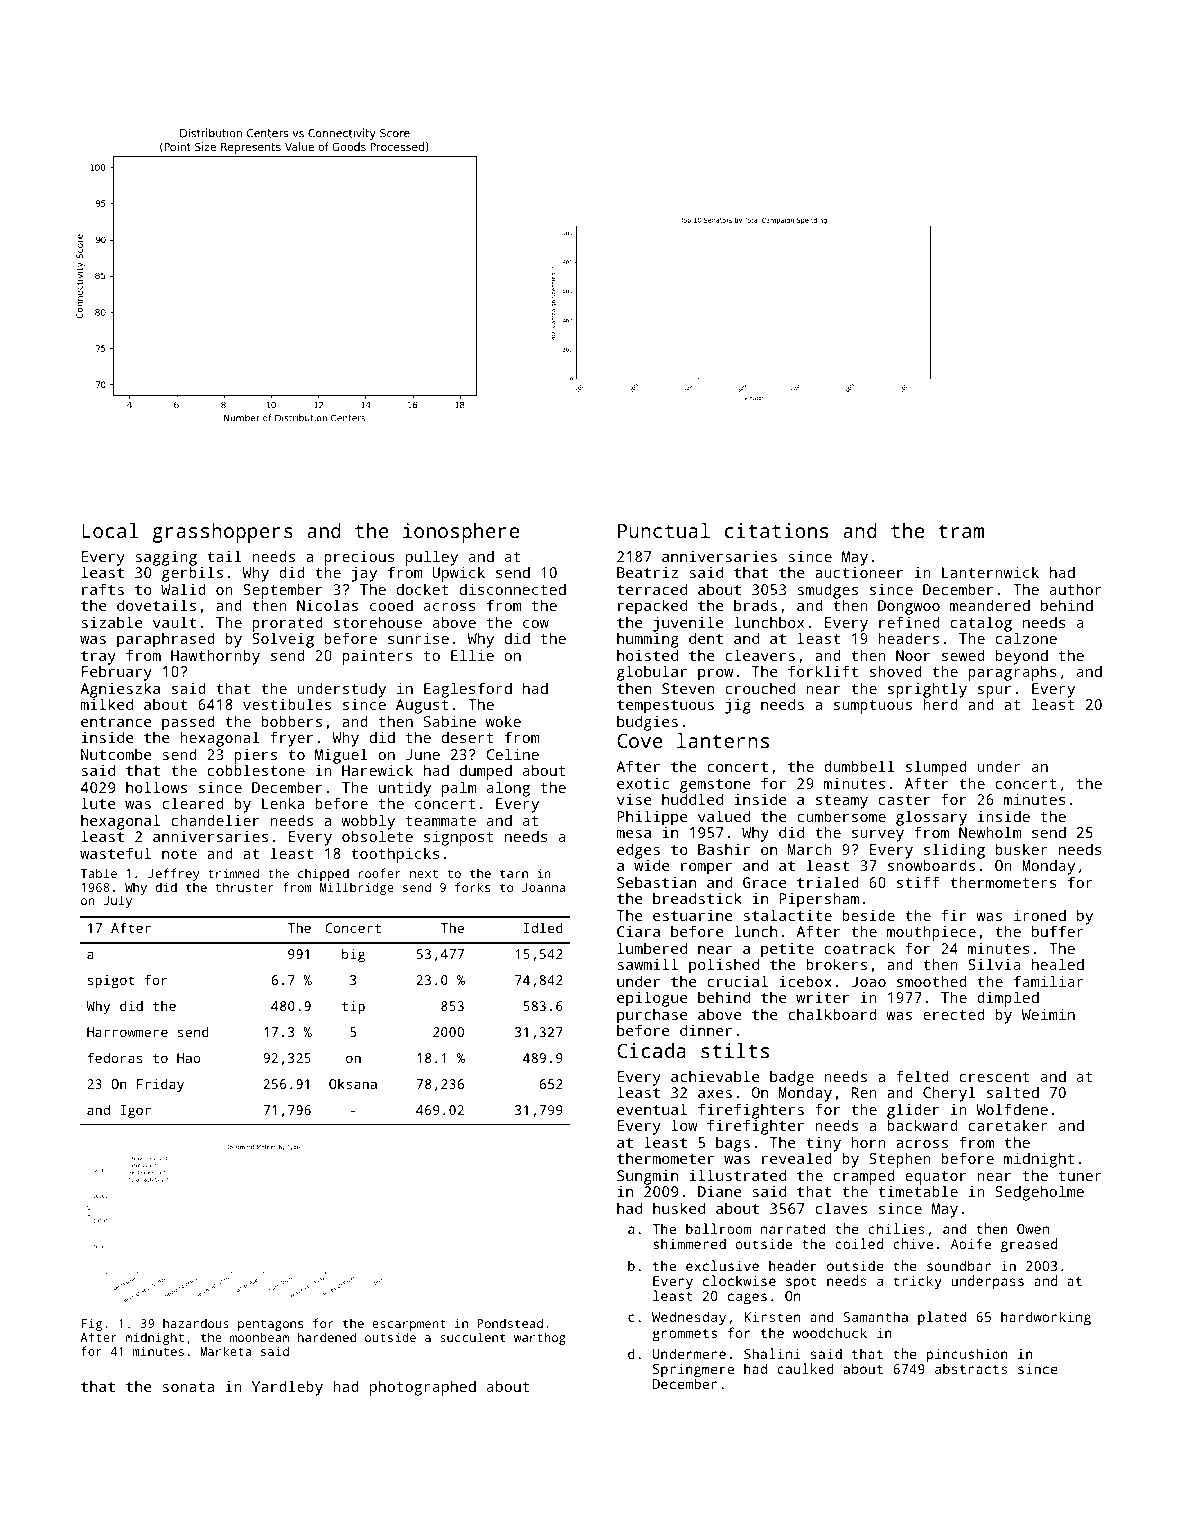 This image has width=1186, height=1535. Describe the element at coordinates (136, 1111) in the image. I see `Igor` at that location.
